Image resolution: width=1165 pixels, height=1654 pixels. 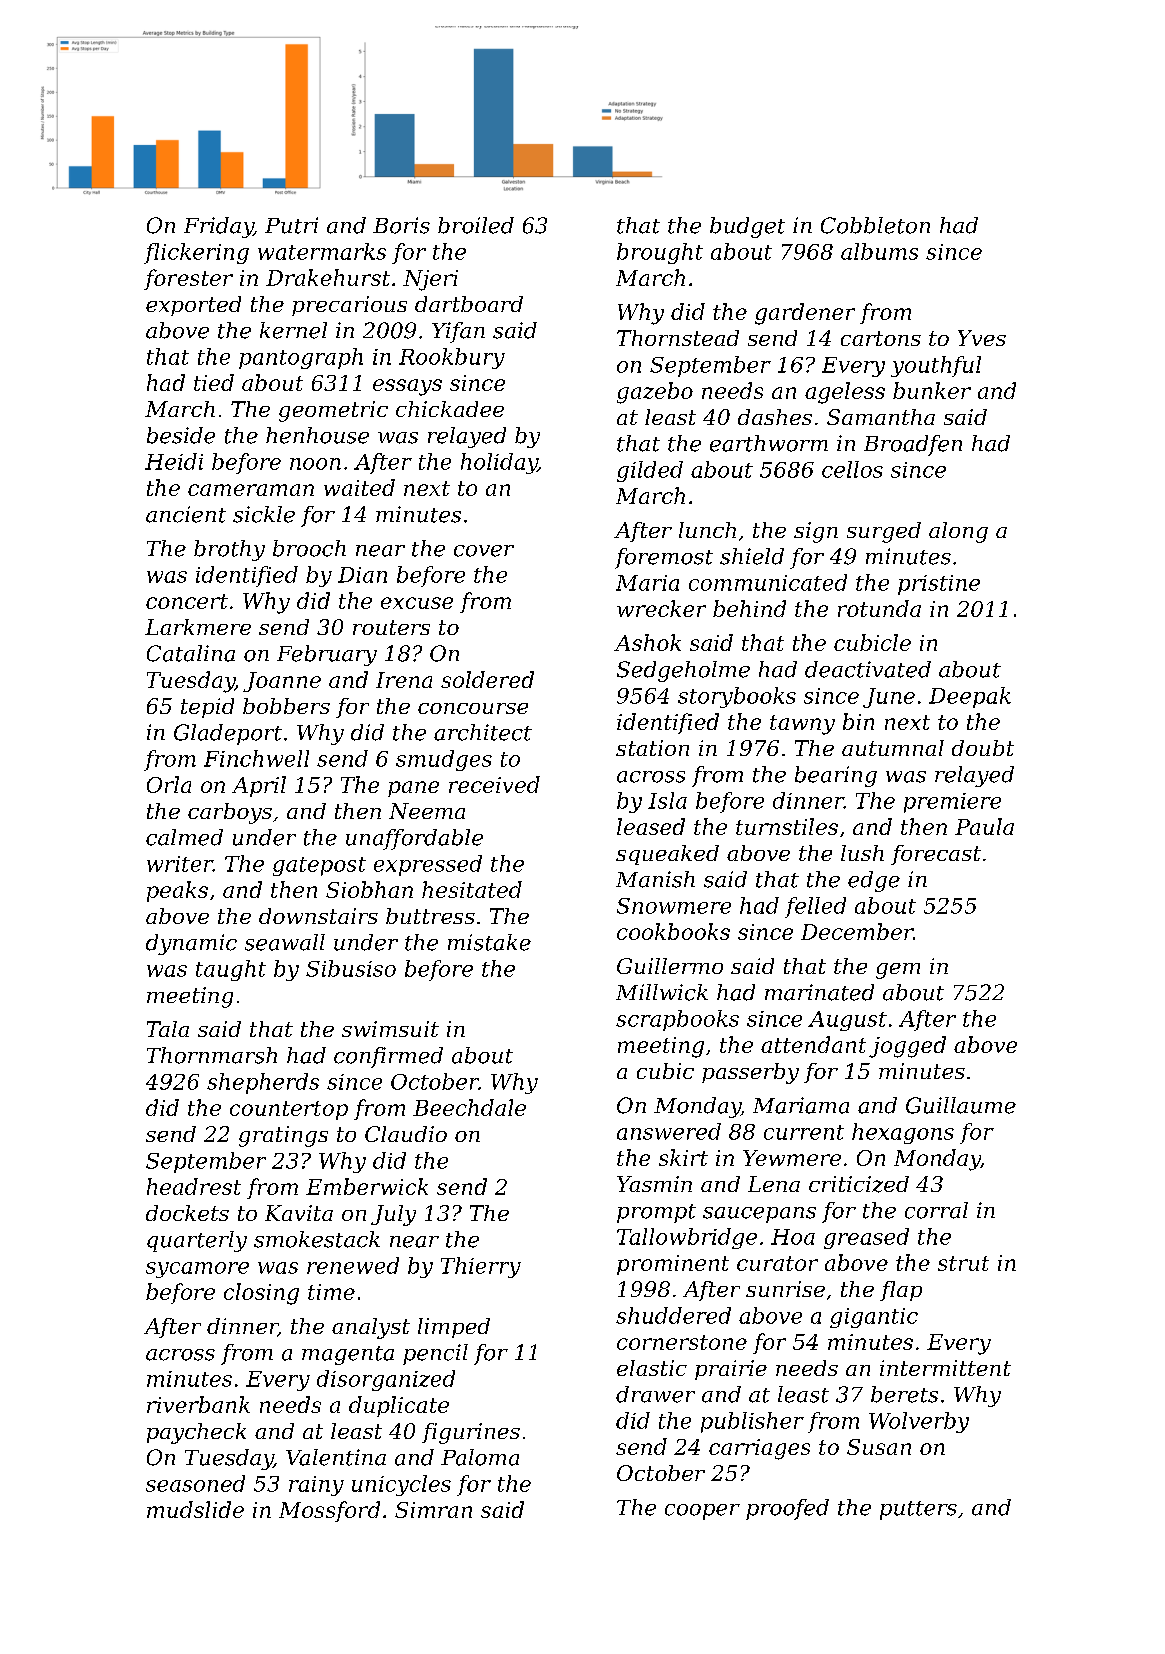 I want to click on brought, so click(x=660, y=253).
